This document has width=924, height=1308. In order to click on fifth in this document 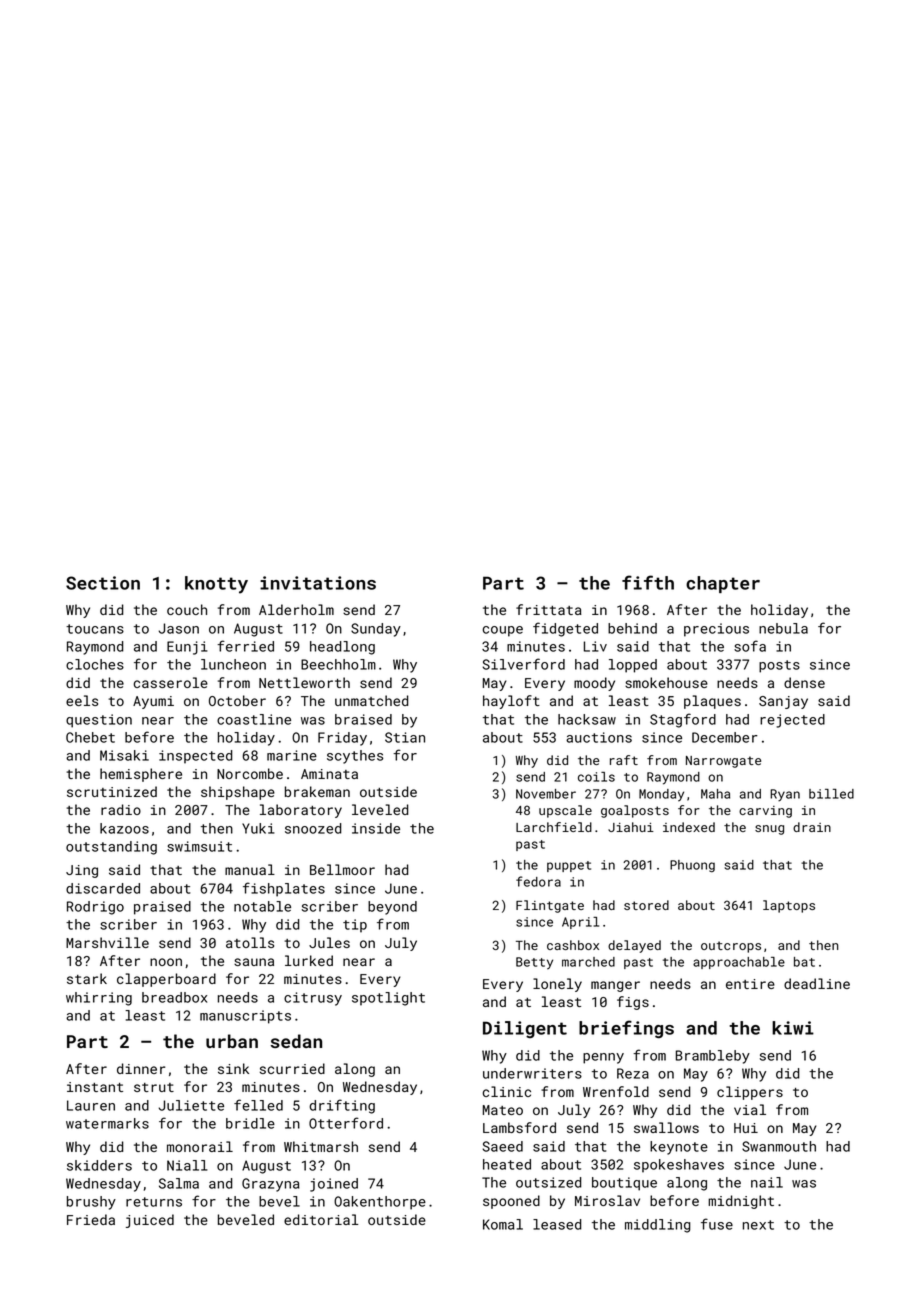, I will do `click(648, 582)`.
